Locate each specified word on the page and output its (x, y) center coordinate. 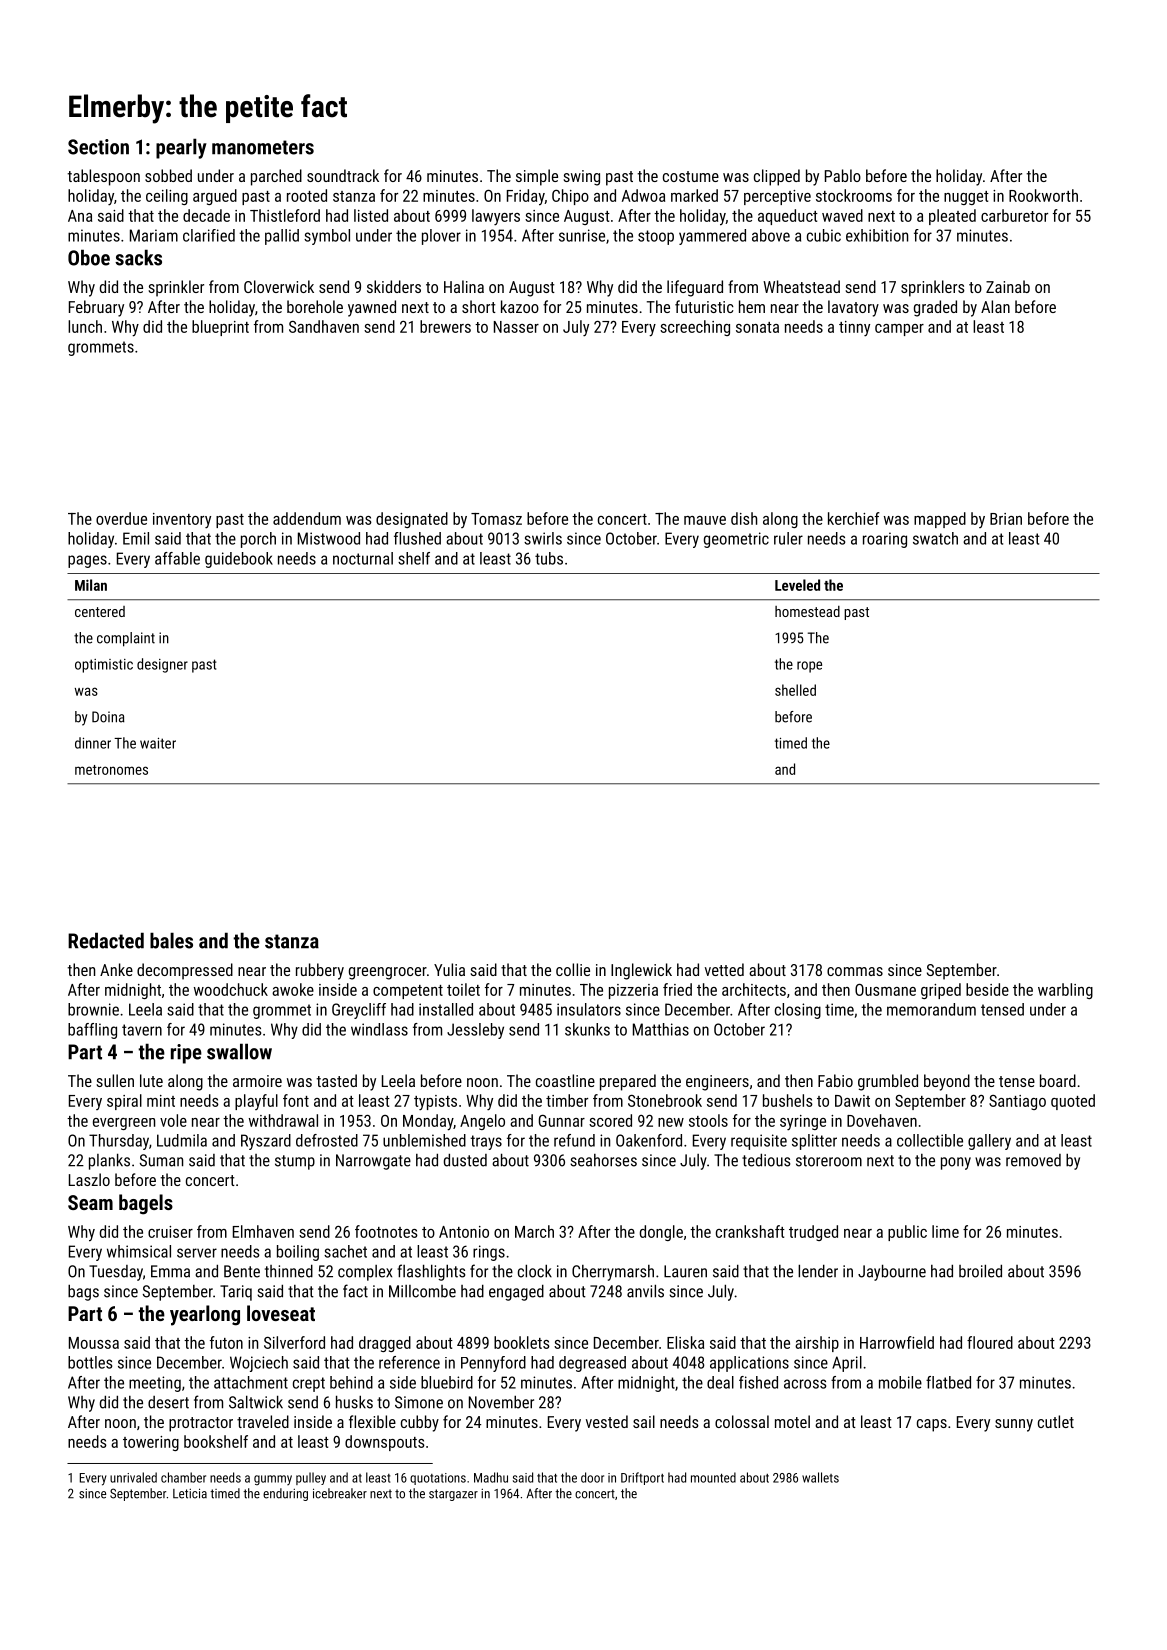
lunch (85, 326)
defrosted (327, 1140)
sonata (757, 327)
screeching (695, 328)
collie (573, 969)
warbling (1065, 991)
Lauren (685, 1271)
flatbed (948, 1382)
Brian (1006, 519)
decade (206, 215)
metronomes (111, 770)
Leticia (190, 1493)
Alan (995, 306)
